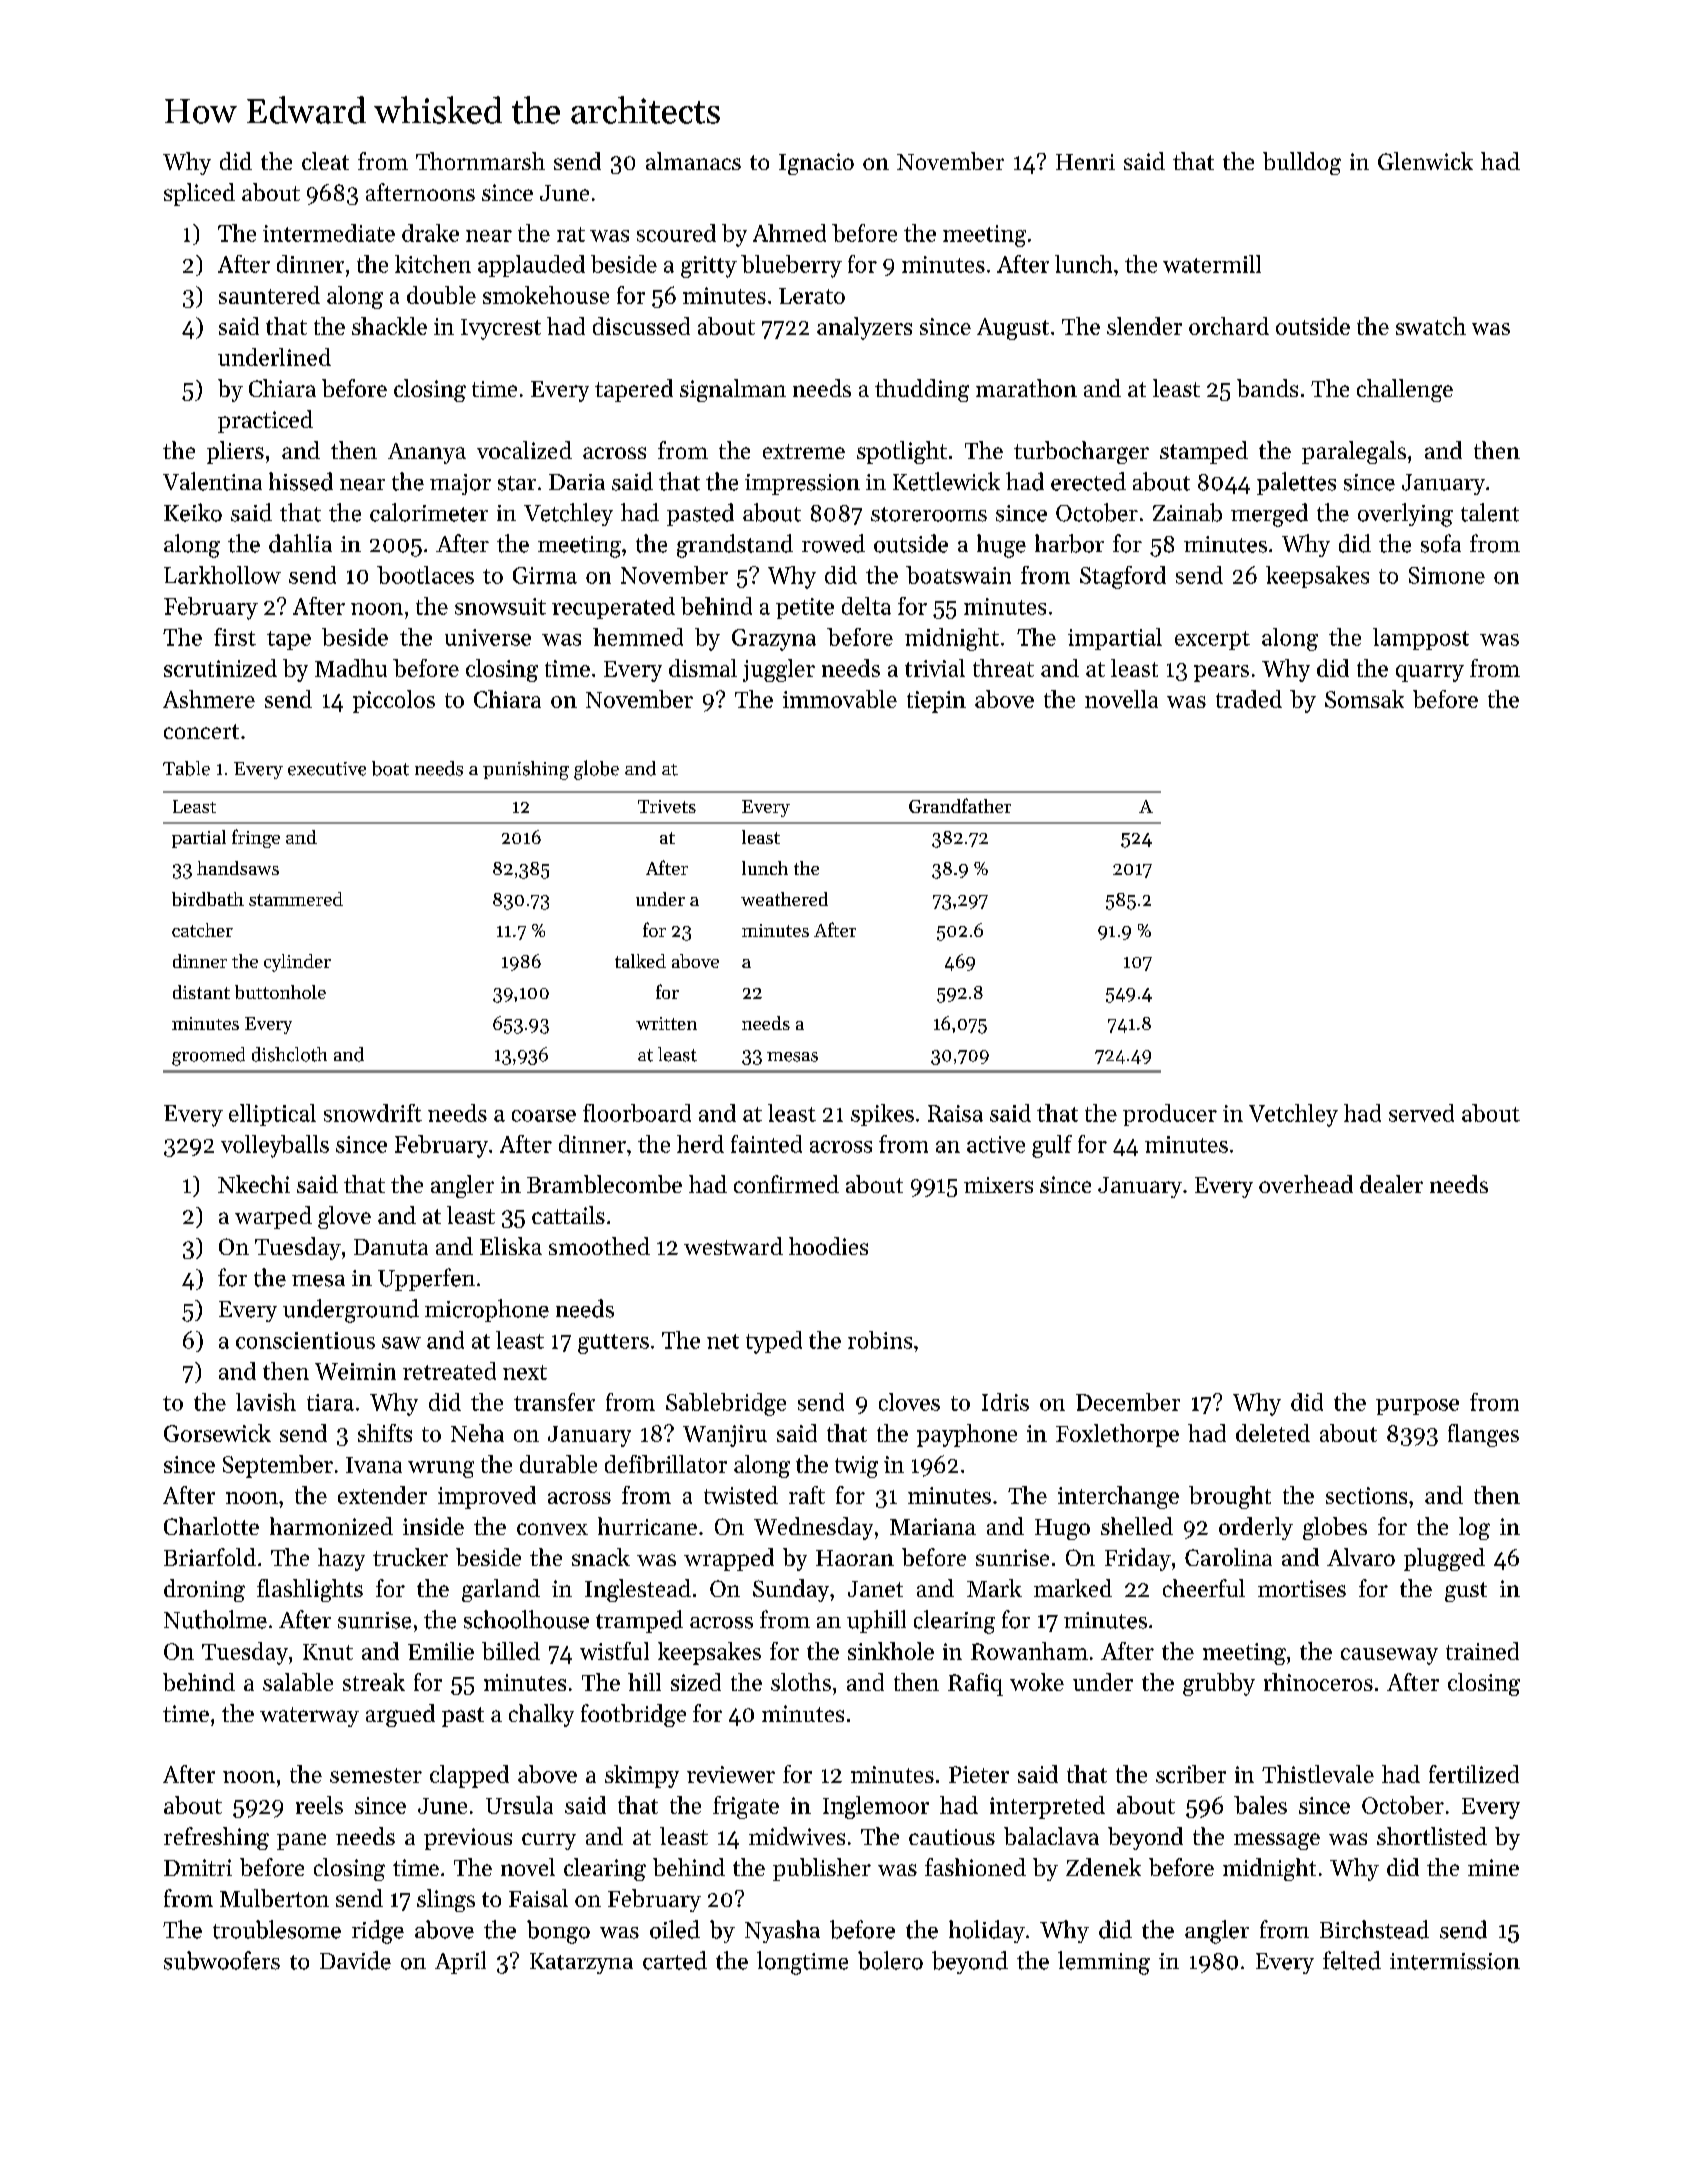 Image resolution: width=1683 pixels, height=2178 pixels. Describe the element at coordinates (1430, 673) in the screenshot. I see `quarry` at that location.
